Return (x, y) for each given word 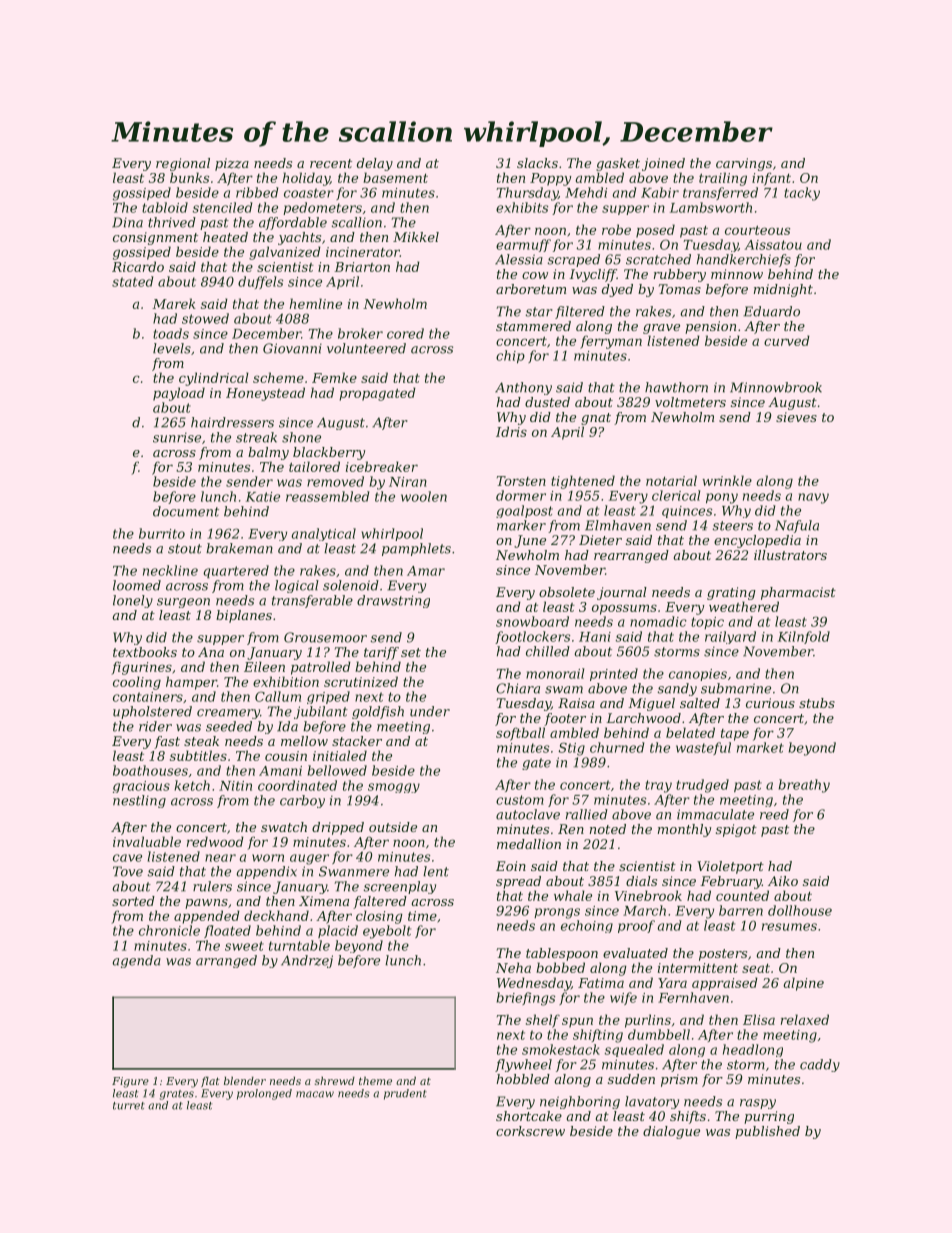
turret (129, 1106)
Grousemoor (325, 637)
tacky (802, 194)
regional (183, 164)
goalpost (524, 511)
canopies (698, 675)
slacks (537, 163)
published (767, 1132)
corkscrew (530, 1131)
